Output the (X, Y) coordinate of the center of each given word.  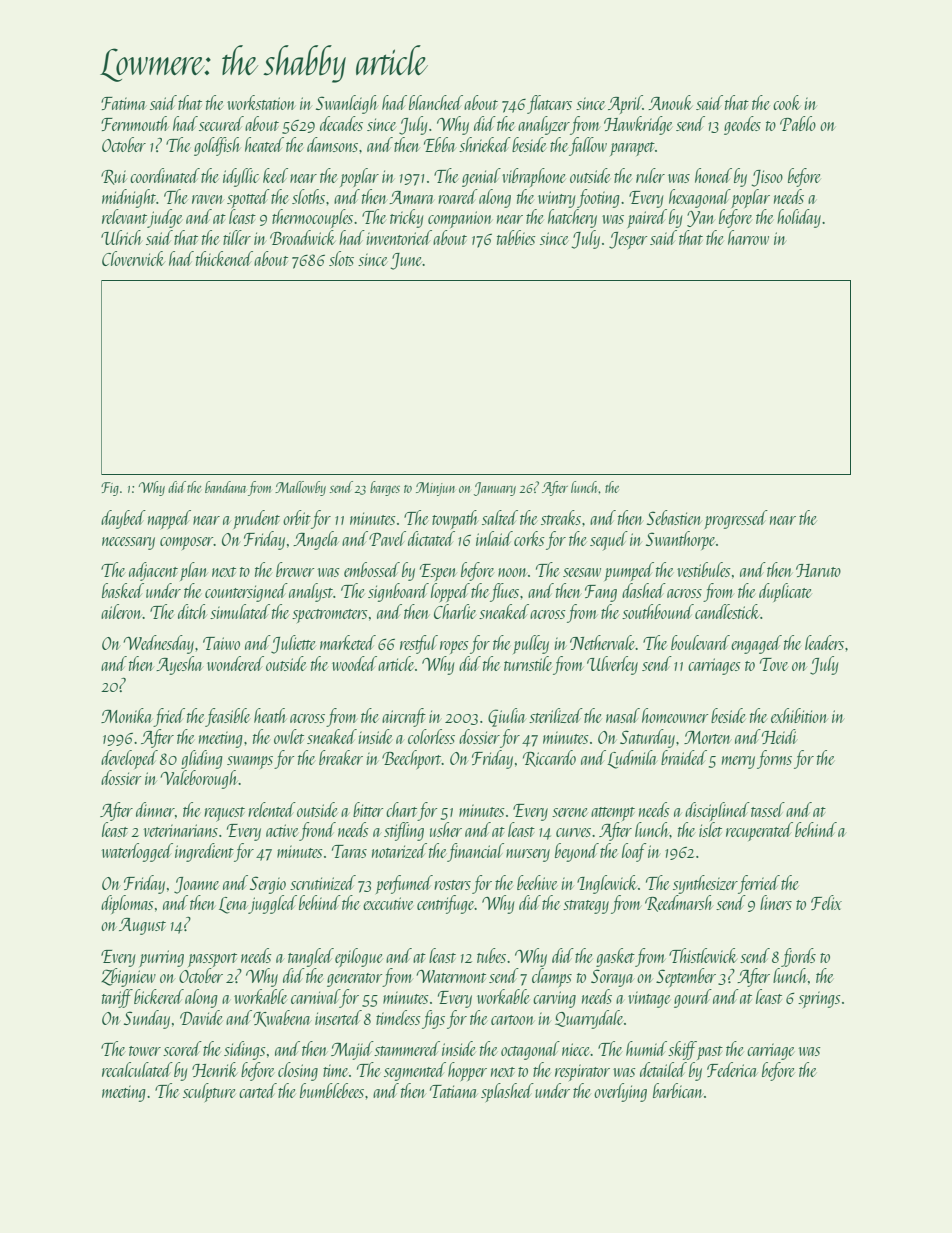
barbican (678, 1090)
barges (385, 488)
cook (786, 102)
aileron (122, 611)
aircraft (404, 717)
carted (258, 1090)
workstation (261, 102)
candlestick (727, 611)
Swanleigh (347, 104)
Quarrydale (589, 1019)
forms (774, 759)
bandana (225, 487)
